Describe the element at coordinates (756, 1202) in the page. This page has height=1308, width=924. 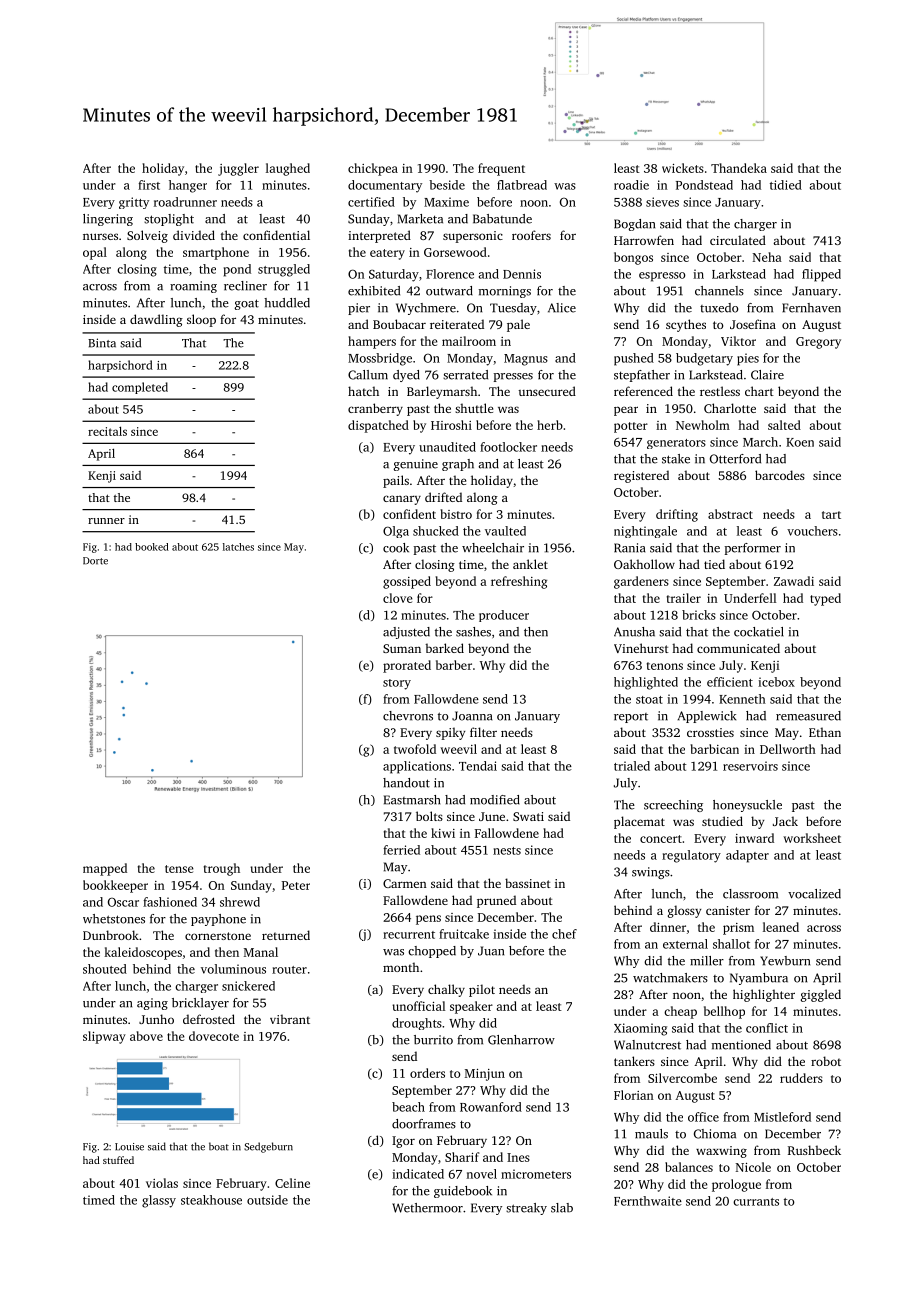
I see `currants` at that location.
